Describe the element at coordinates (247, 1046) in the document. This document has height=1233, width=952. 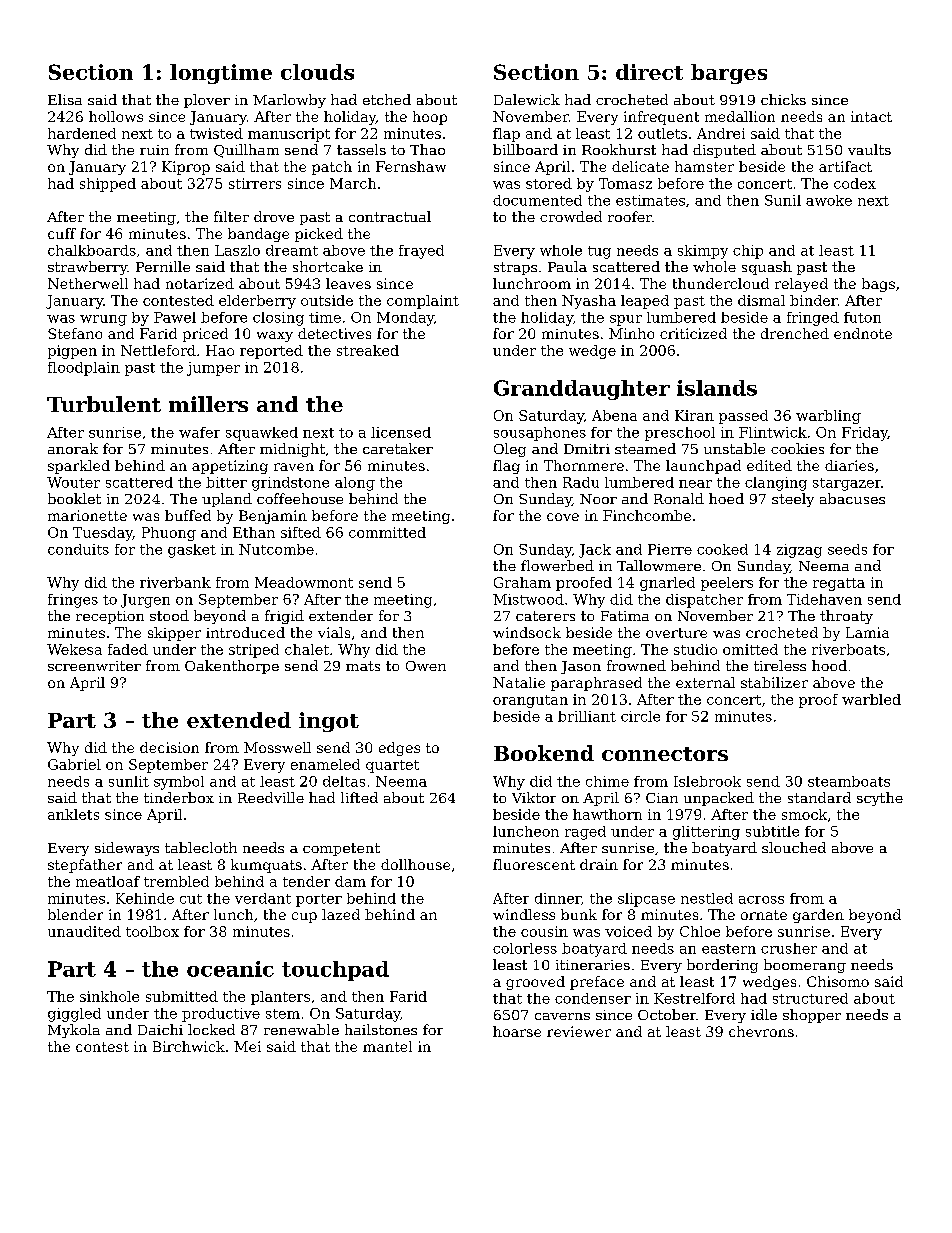
I see `Mei` at that location.
